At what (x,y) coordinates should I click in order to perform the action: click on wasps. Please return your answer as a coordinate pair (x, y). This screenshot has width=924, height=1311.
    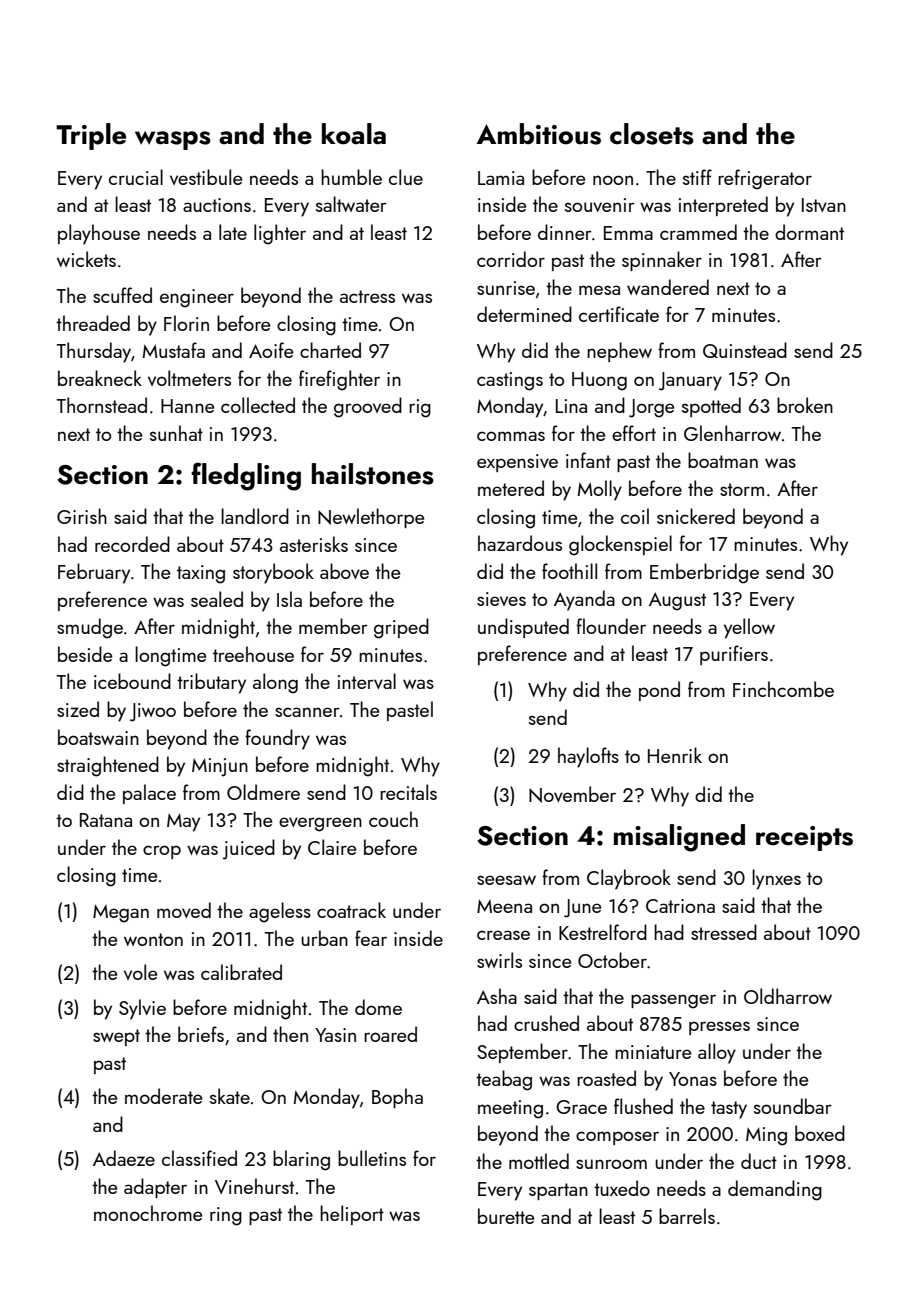
    Looking at the image, I should click on (173, 140).
